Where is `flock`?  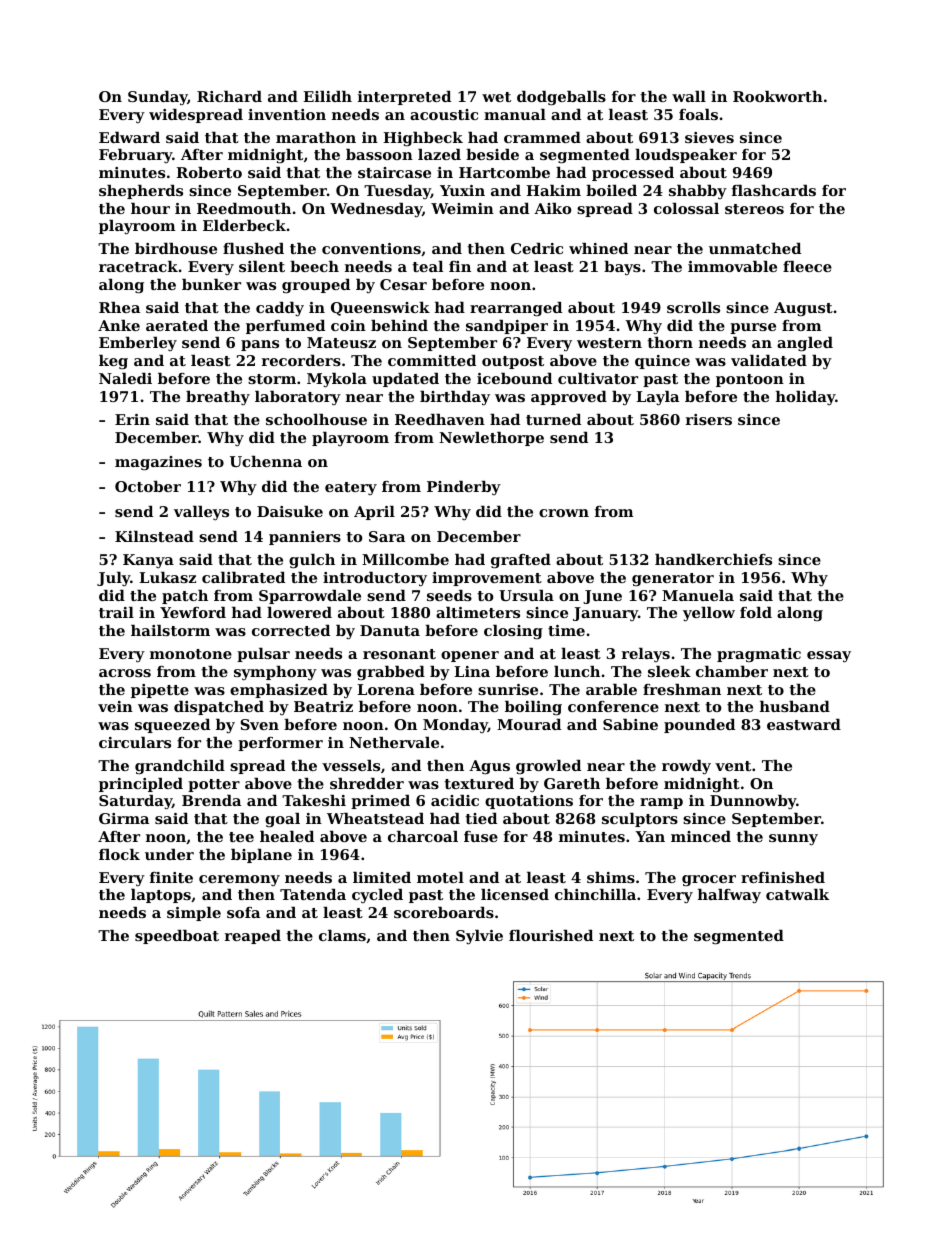
flock is located at coordinates (119, 854).
